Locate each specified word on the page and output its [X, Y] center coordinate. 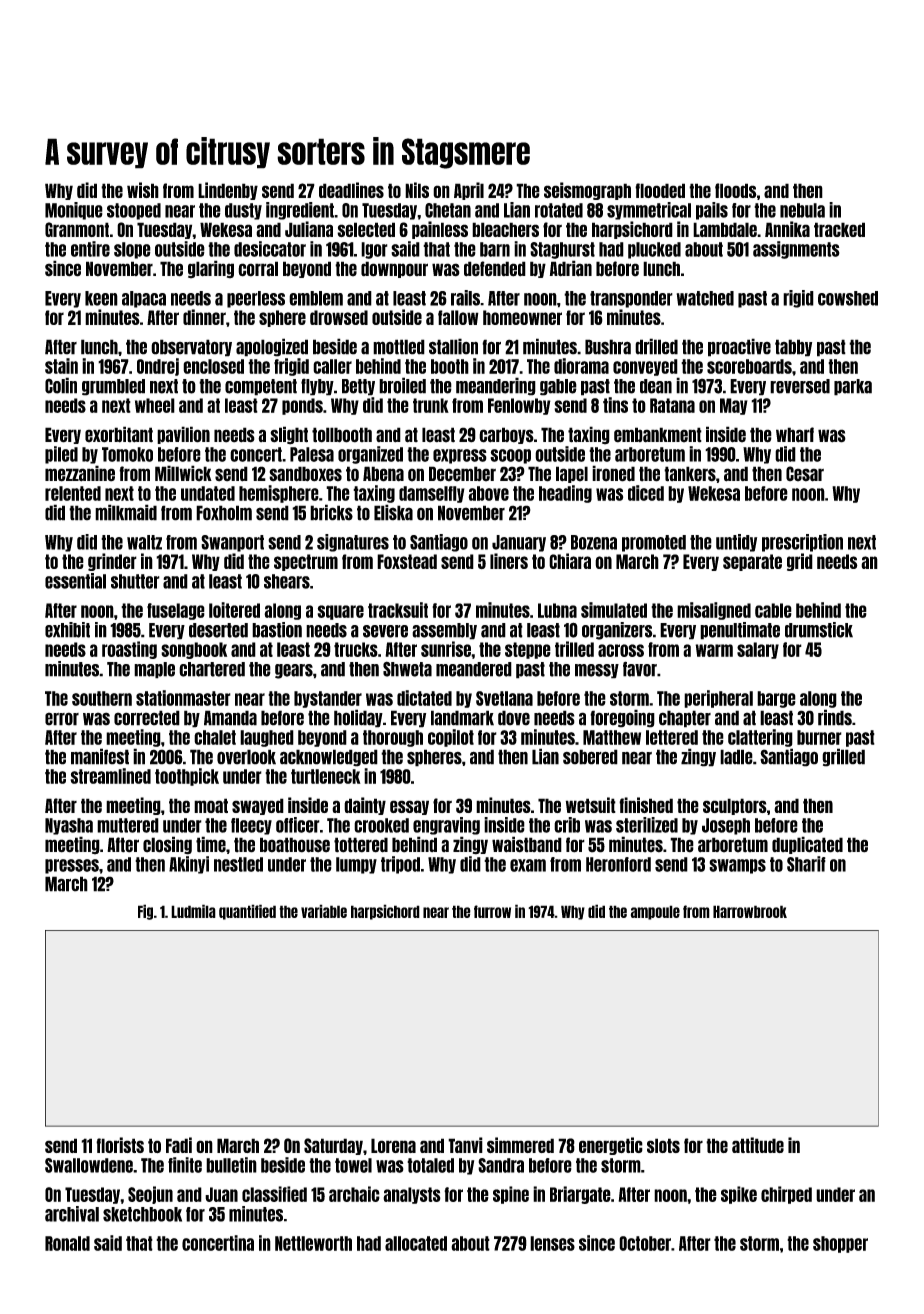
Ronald [67, 1243]
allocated [416, 1243]
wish [143, 190]
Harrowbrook [750, 911]
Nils [417, 190]
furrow [492, 911]
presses [72, 866]
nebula [802, 210]
